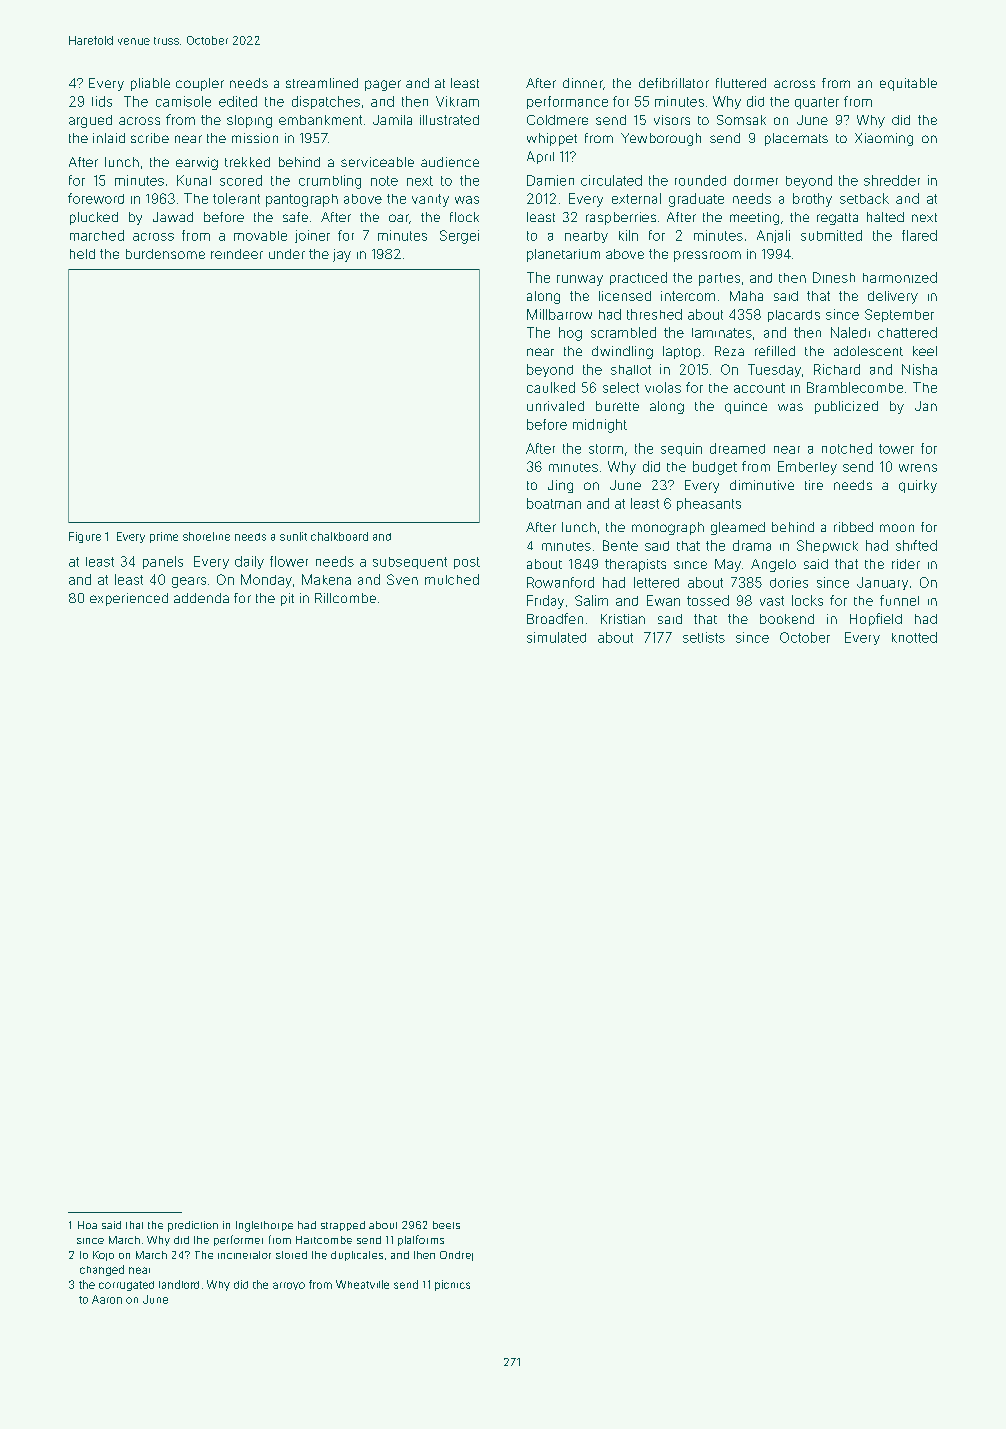 The height and width of the screenshot is (1429, 1006). Describe the element at coordinates (704, 637) in the screenshot. I see `setlists` at that location.
